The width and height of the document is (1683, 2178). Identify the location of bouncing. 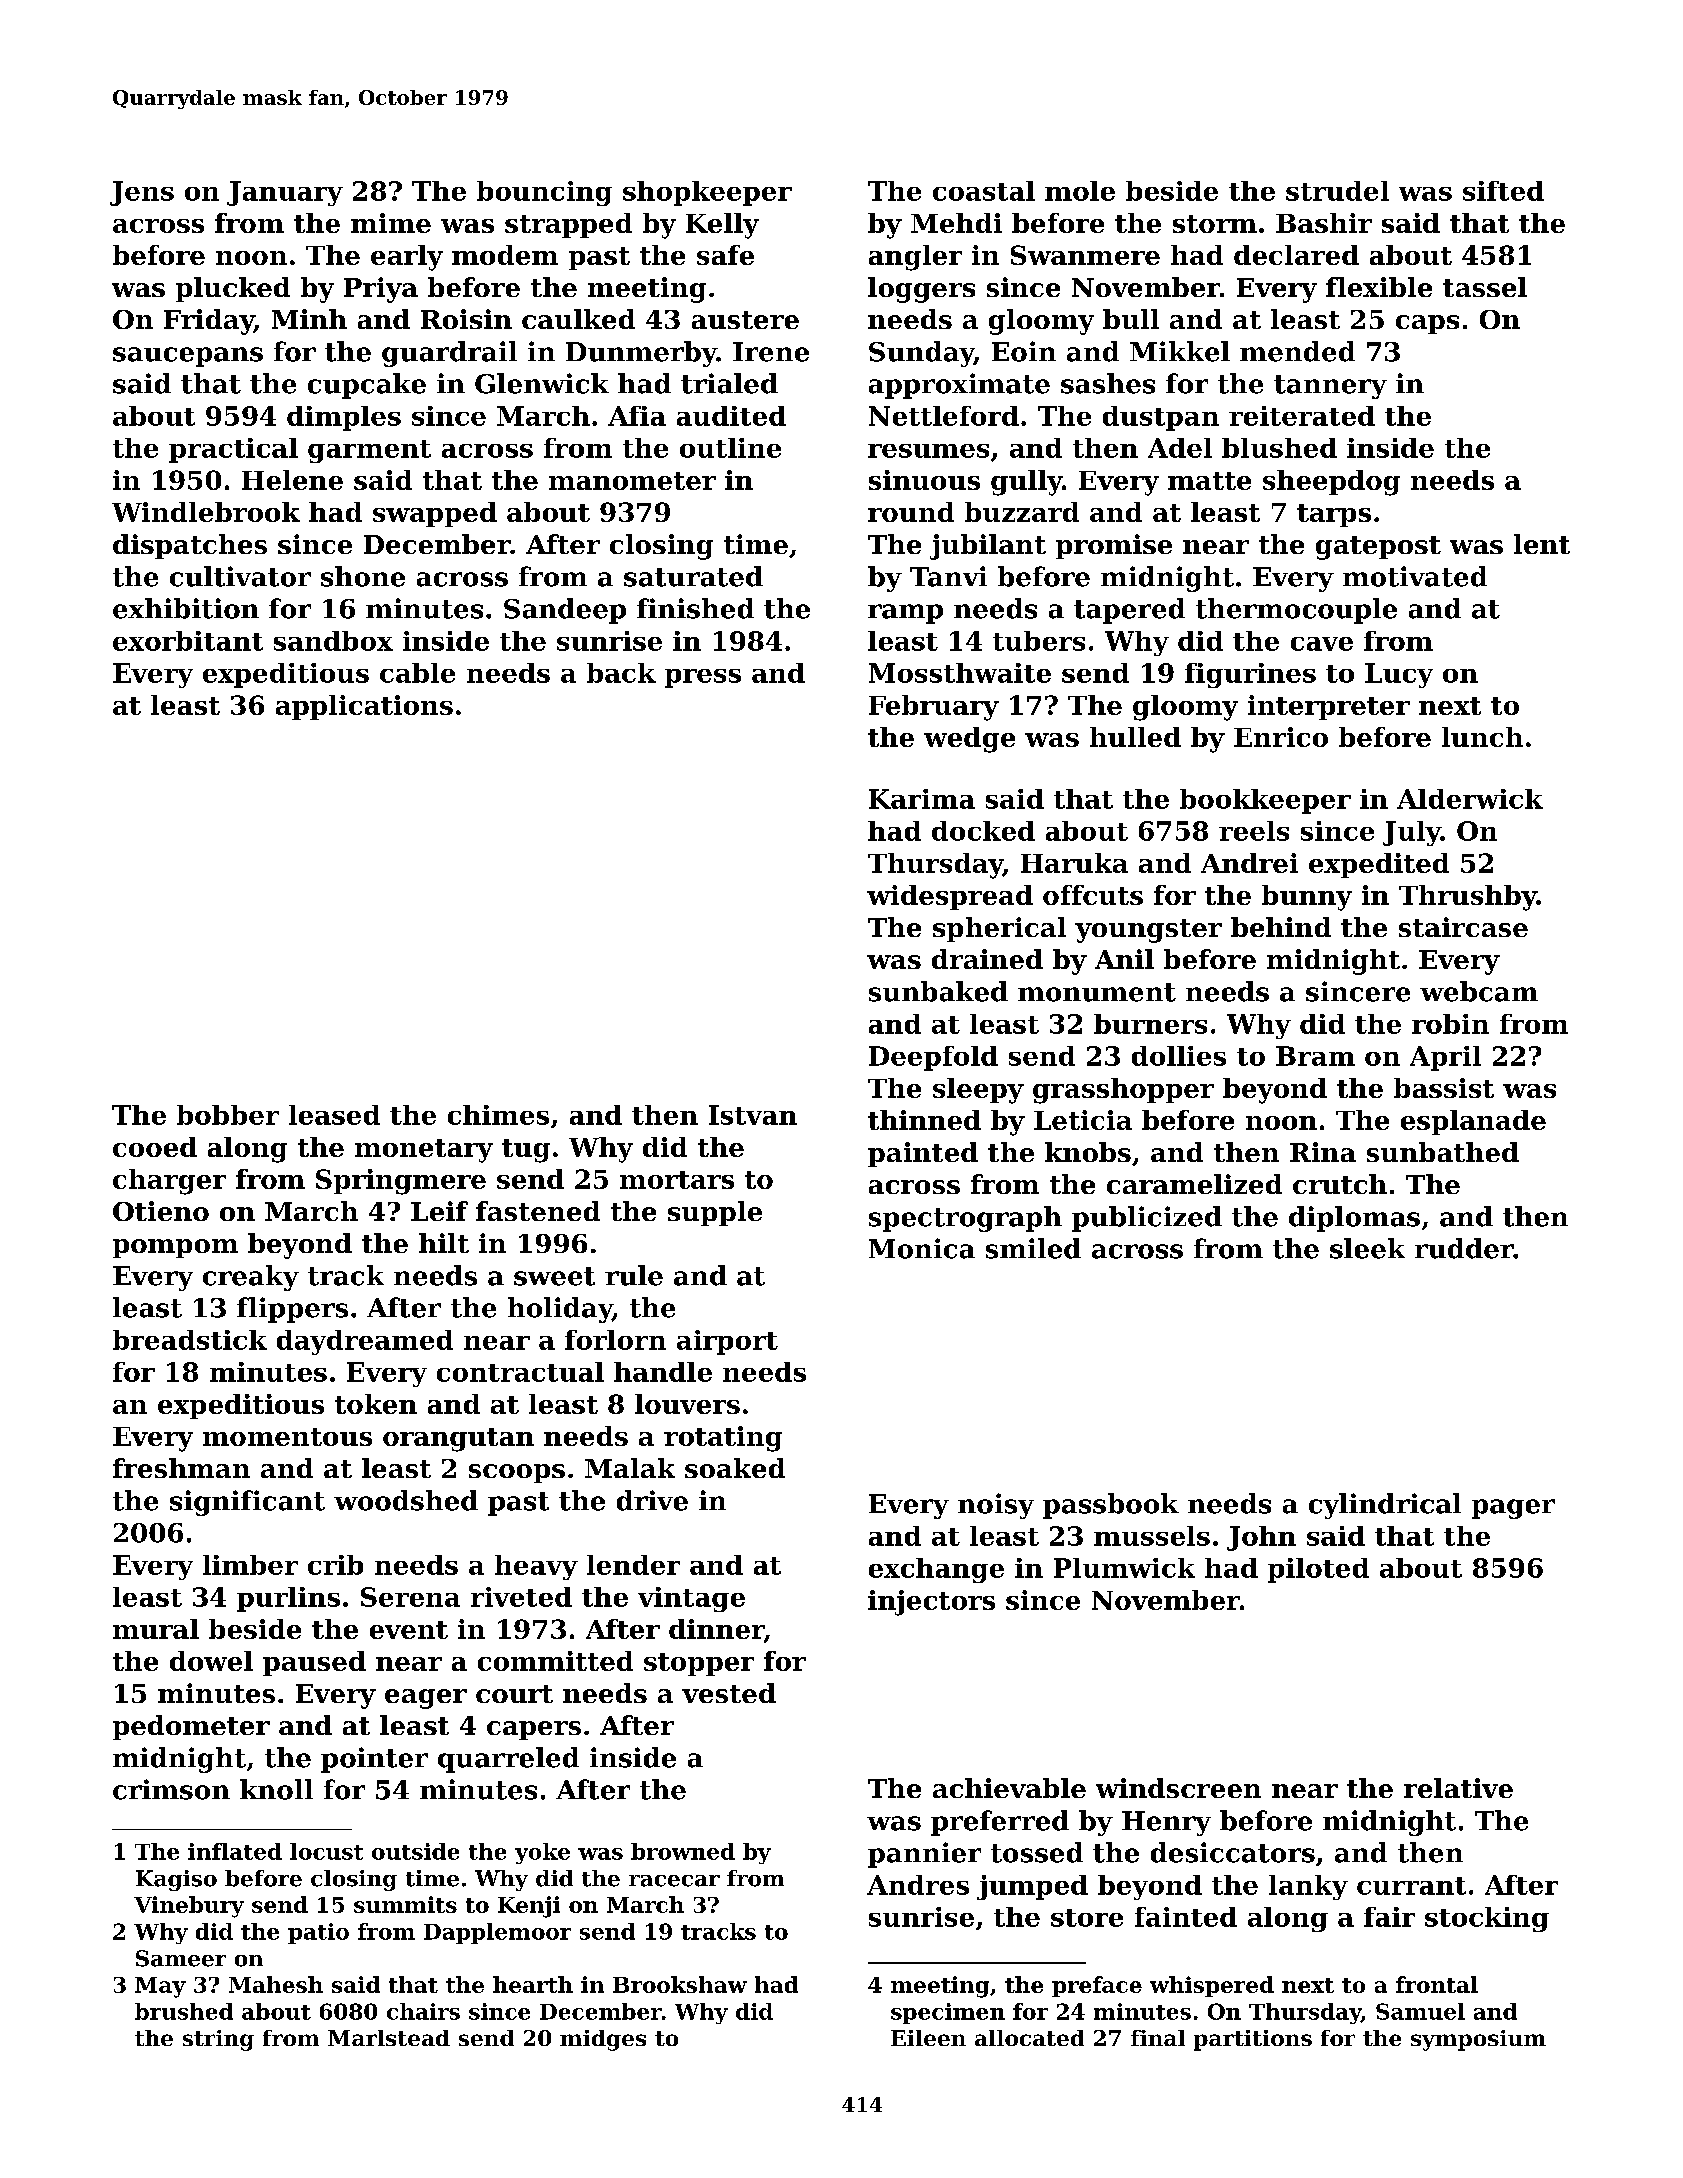
(544, 193).
